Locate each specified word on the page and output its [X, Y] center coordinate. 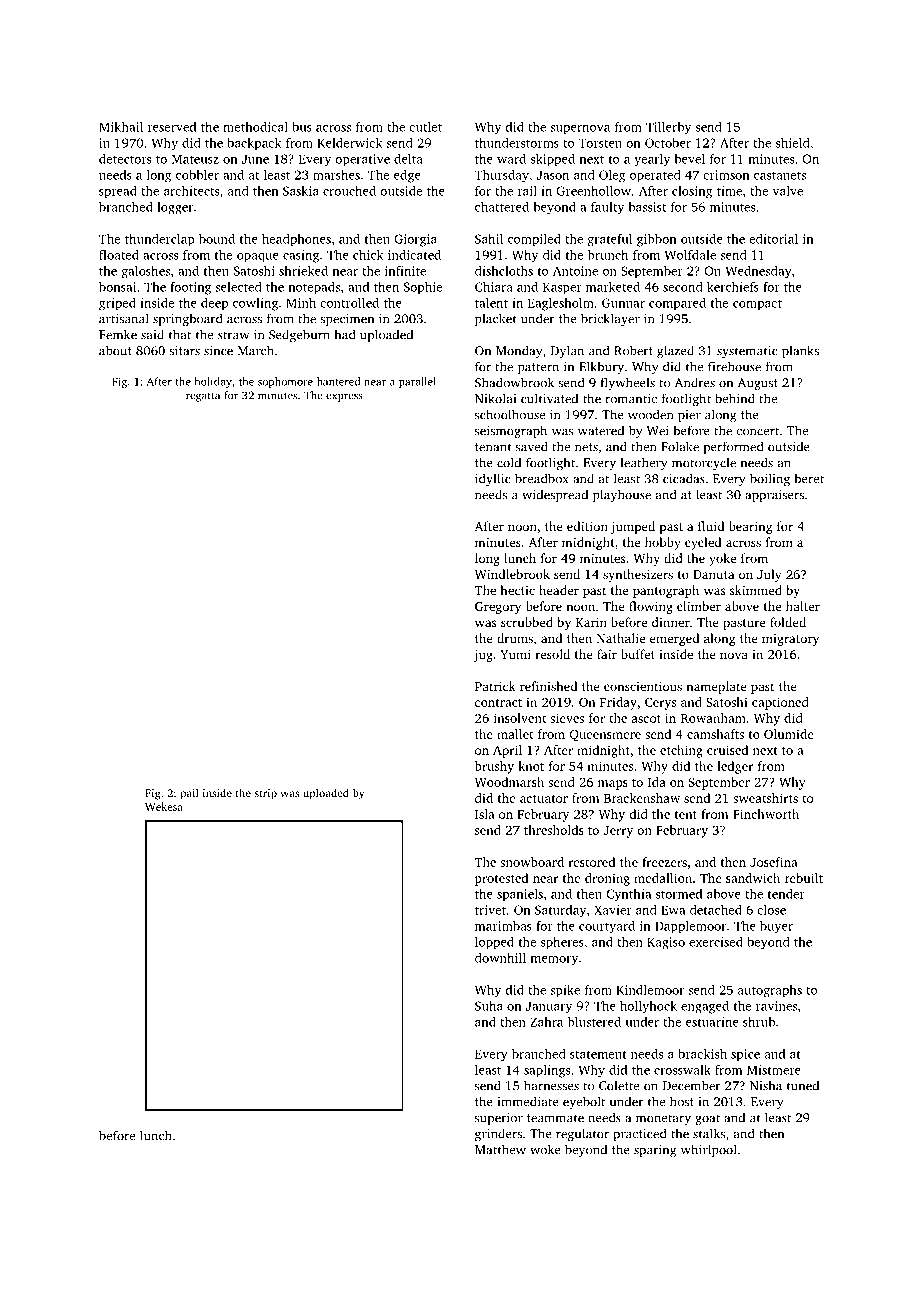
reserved [172, 127]
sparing [655, 1151]
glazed [675, 351]
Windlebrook [512, 574]
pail [189, 794]
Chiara [494, 287]
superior [499, 1119]
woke [545, 1149]
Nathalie [621, 638]
